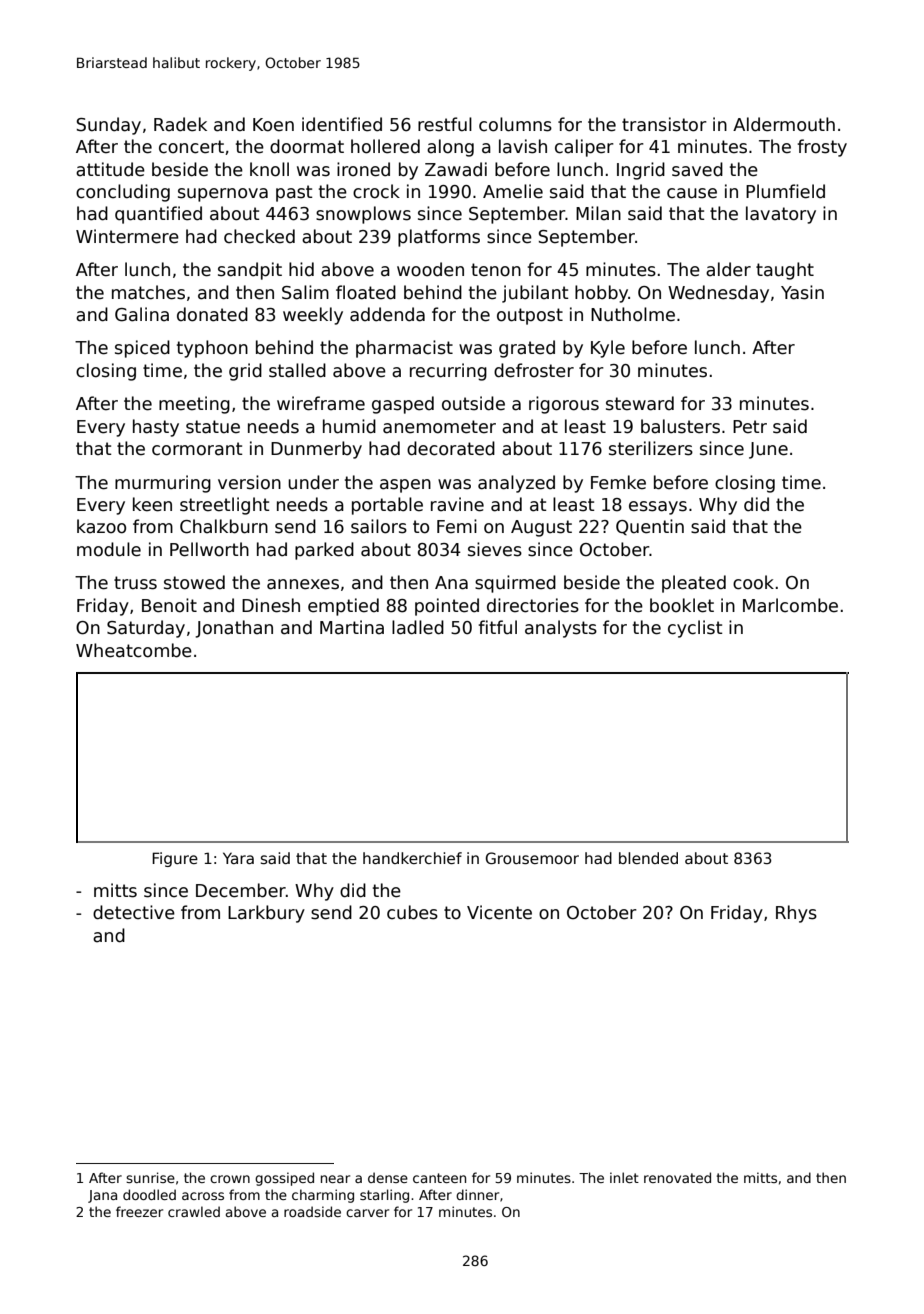 Image resolution: width=924 pixels, height=1314 pixels. What do you see at coordinates (515, 584) in the image?
I see `squirmed` at bounding box center [515, 584].
